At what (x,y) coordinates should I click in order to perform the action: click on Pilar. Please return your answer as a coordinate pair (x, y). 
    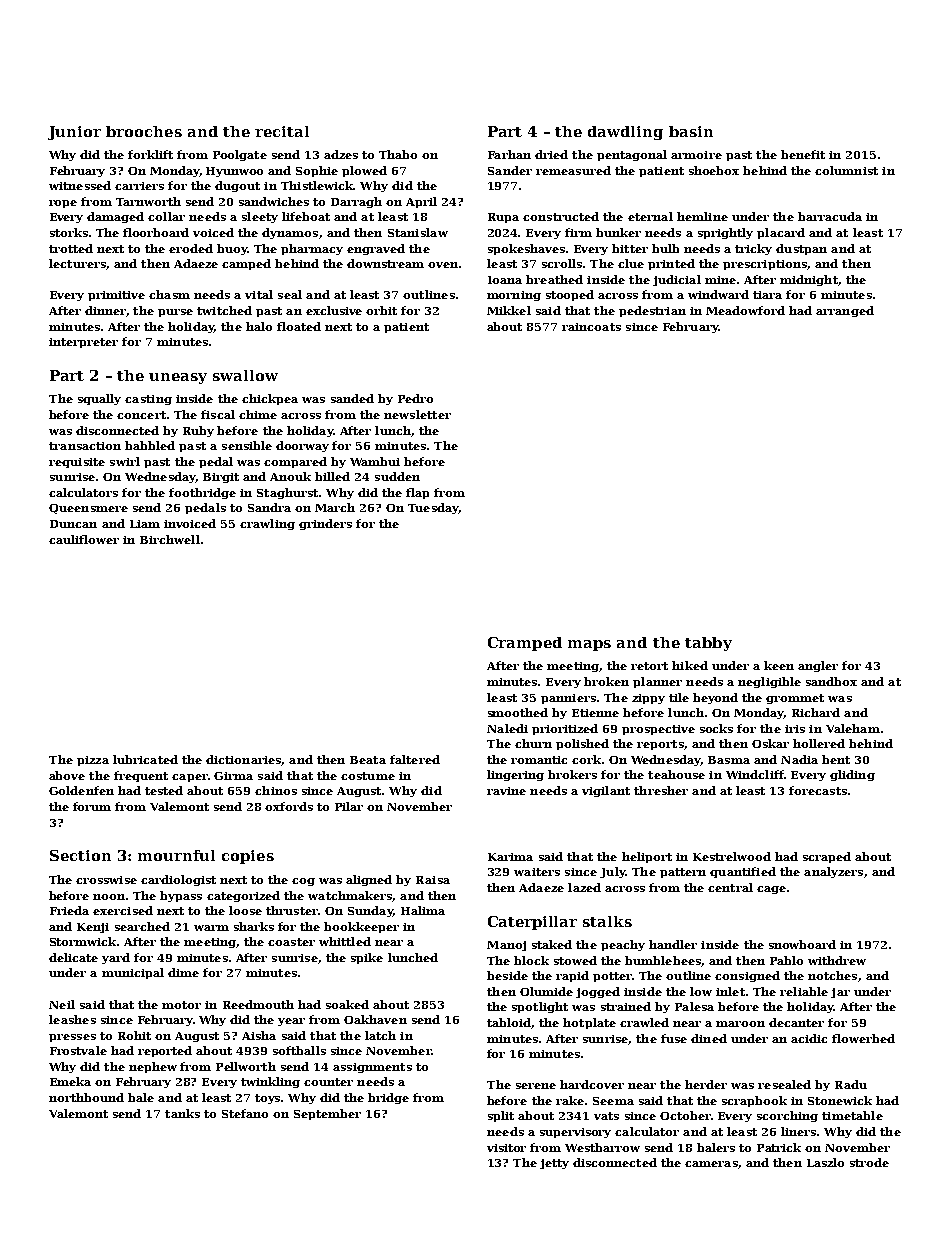
    Looking at the image, I should click on (349, 806).
